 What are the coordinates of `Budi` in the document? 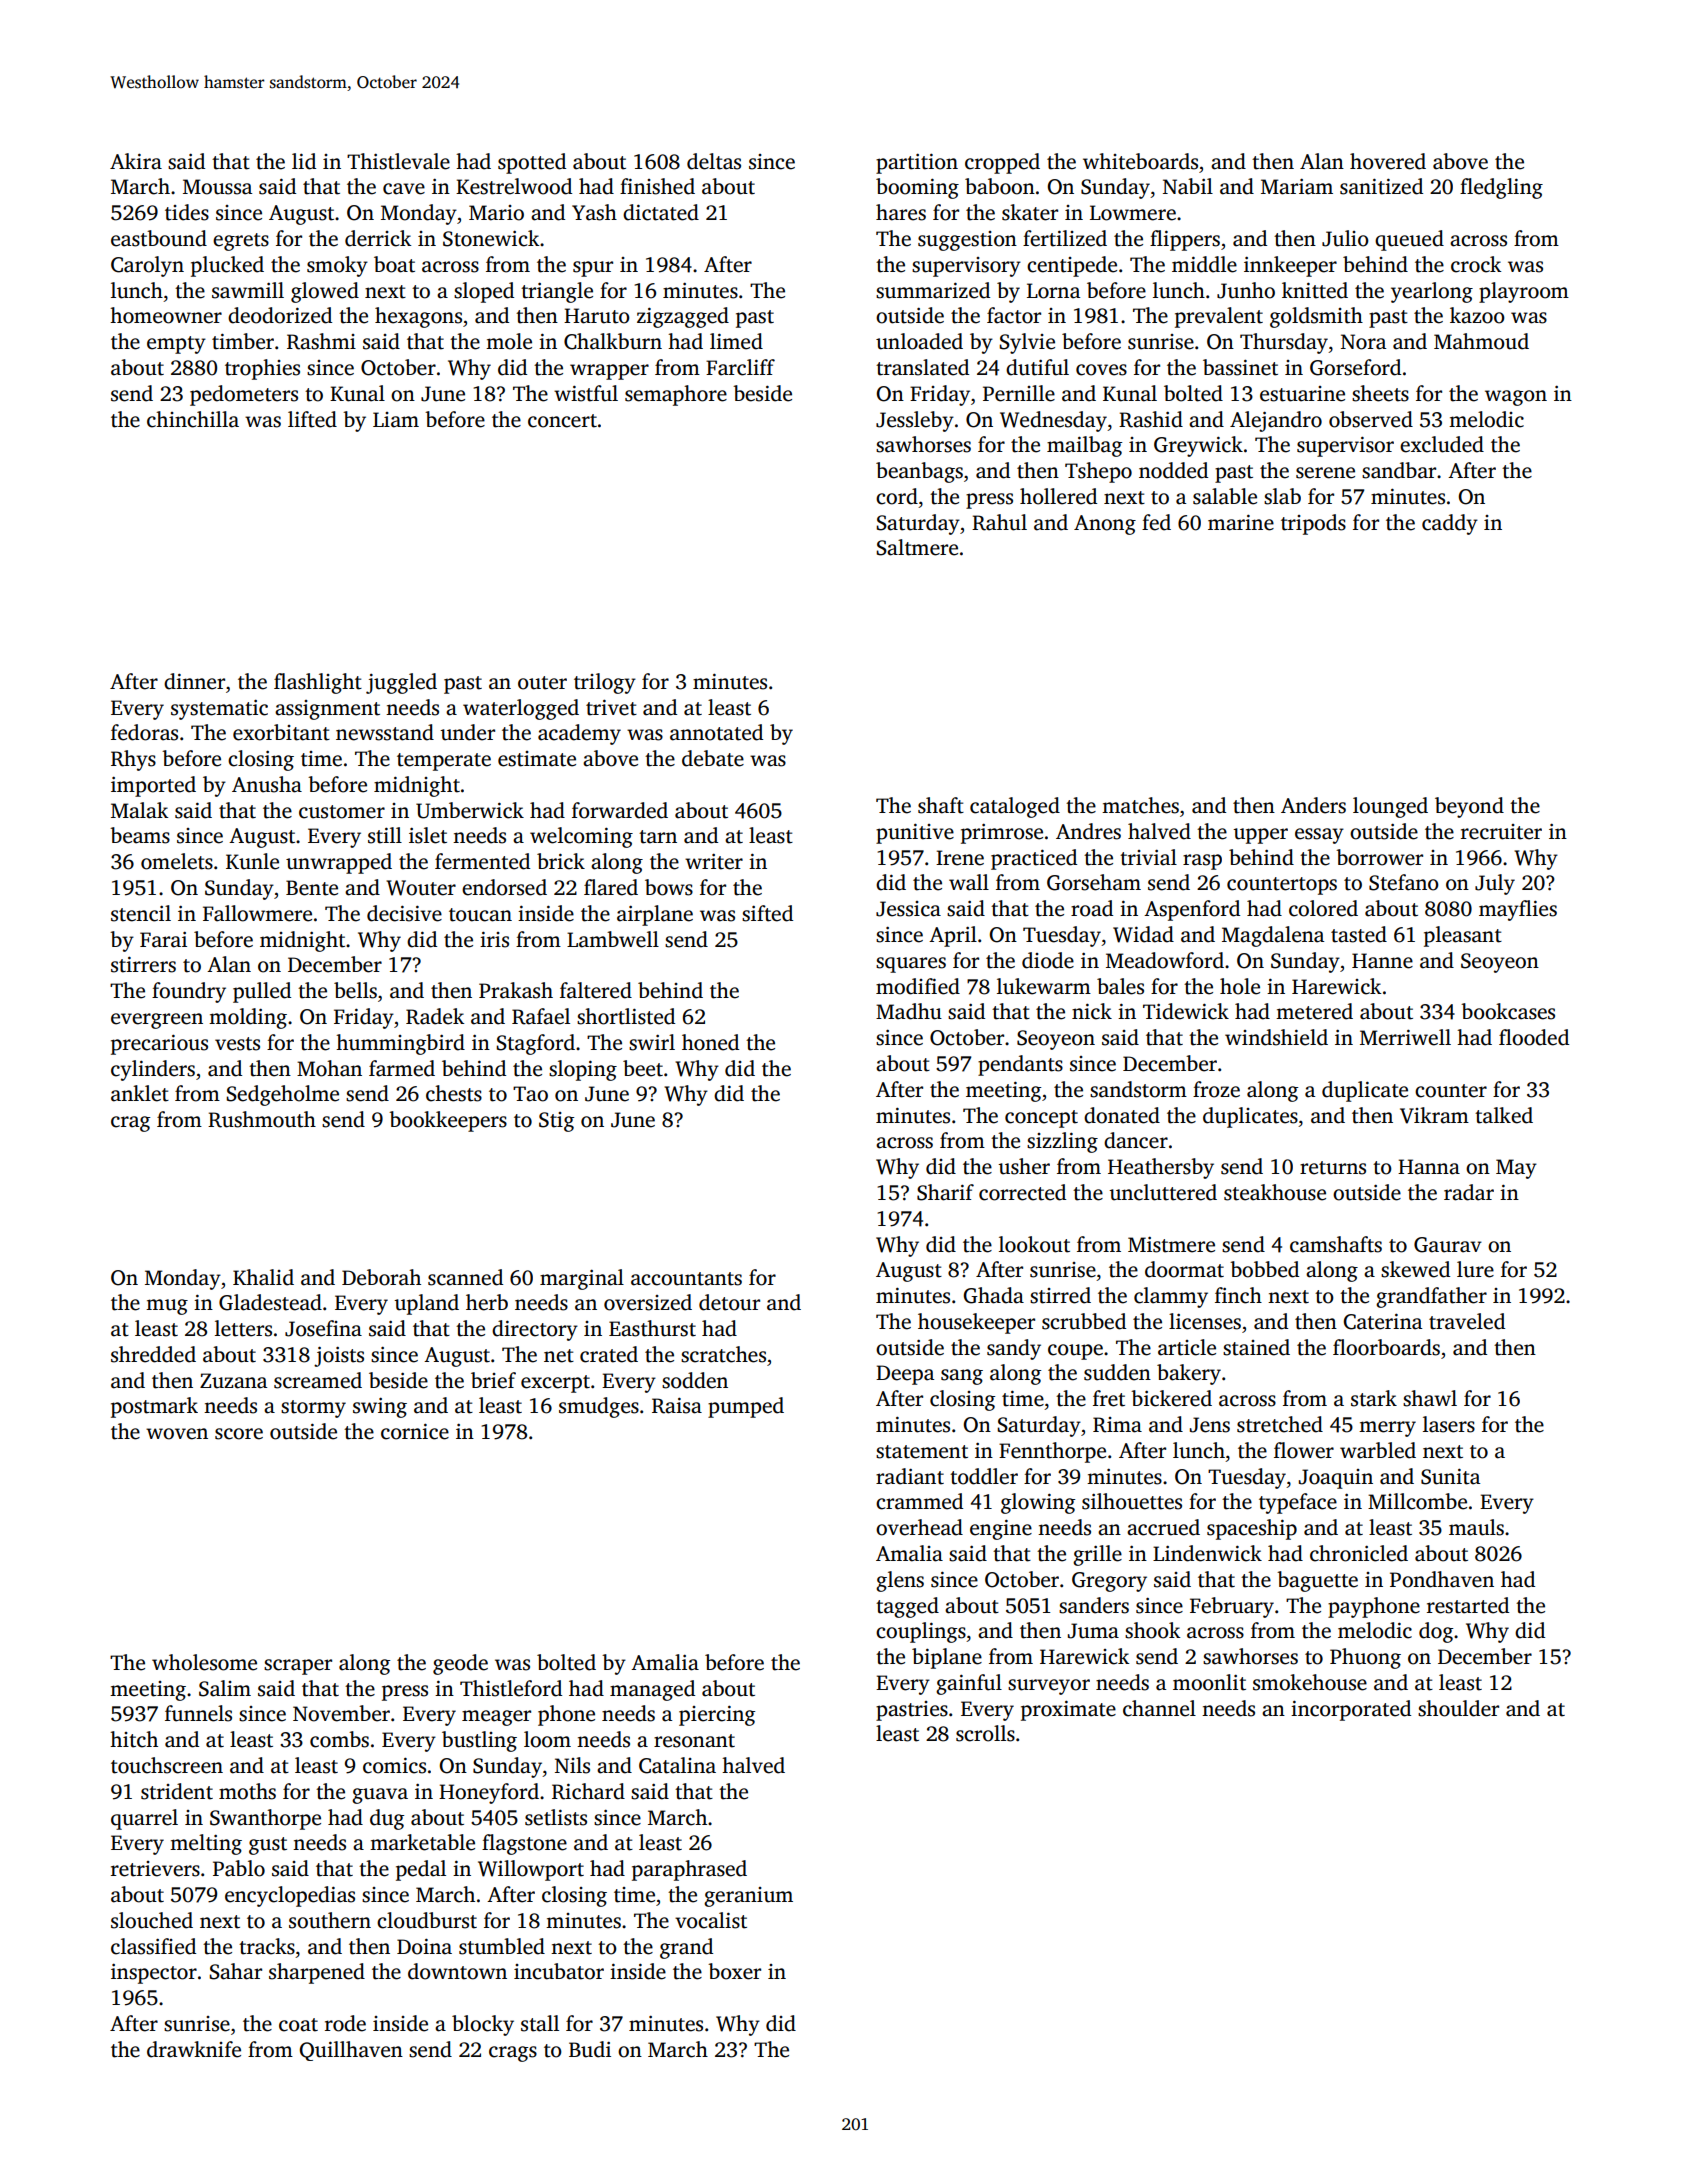 It's located at (590, 2049).
